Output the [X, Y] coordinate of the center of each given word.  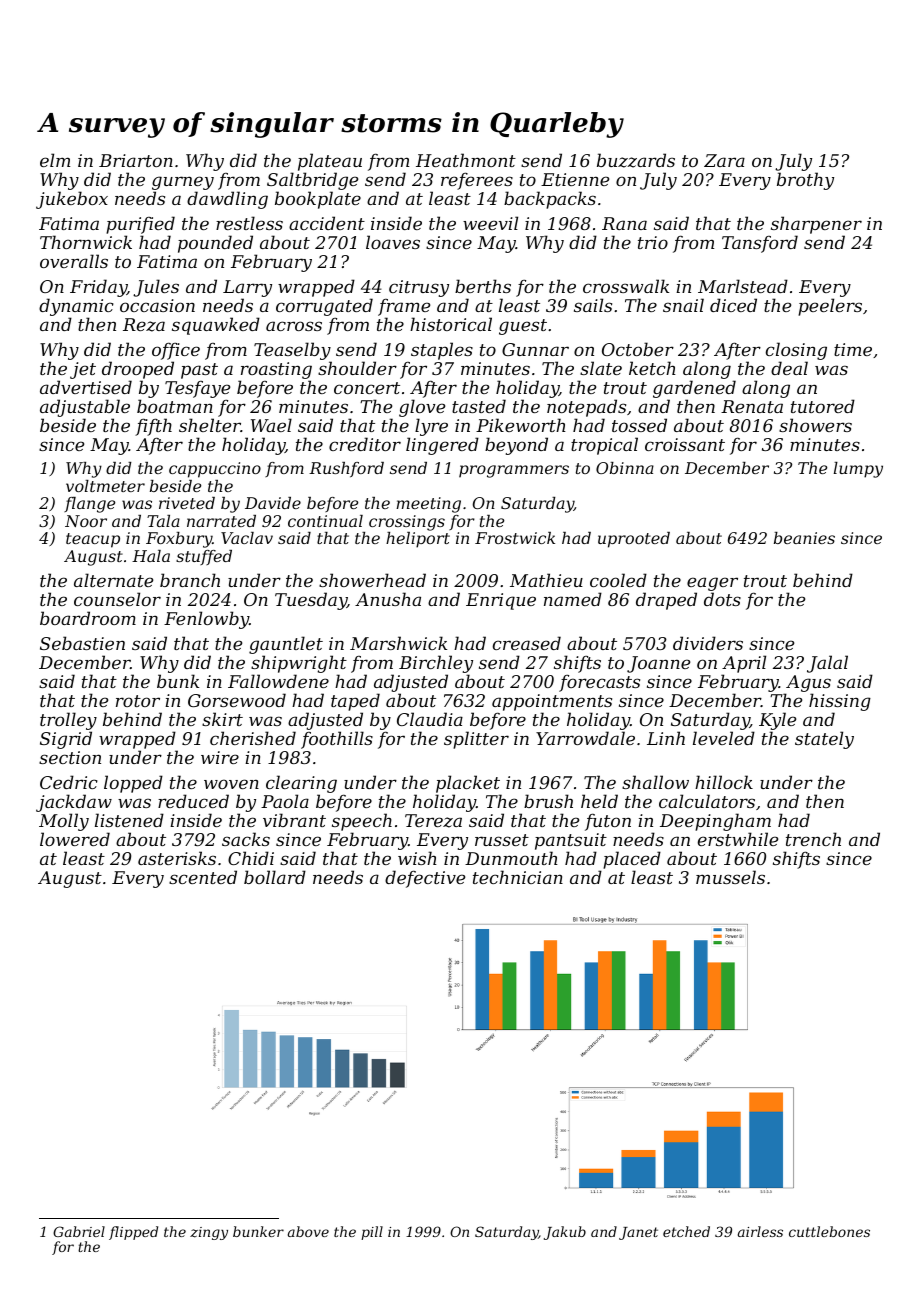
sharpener [816, 225]
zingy [209, 1233]
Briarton [136, 160]
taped [355, 702]
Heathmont [466, 160]
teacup [93, 540]
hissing [840, 702]
